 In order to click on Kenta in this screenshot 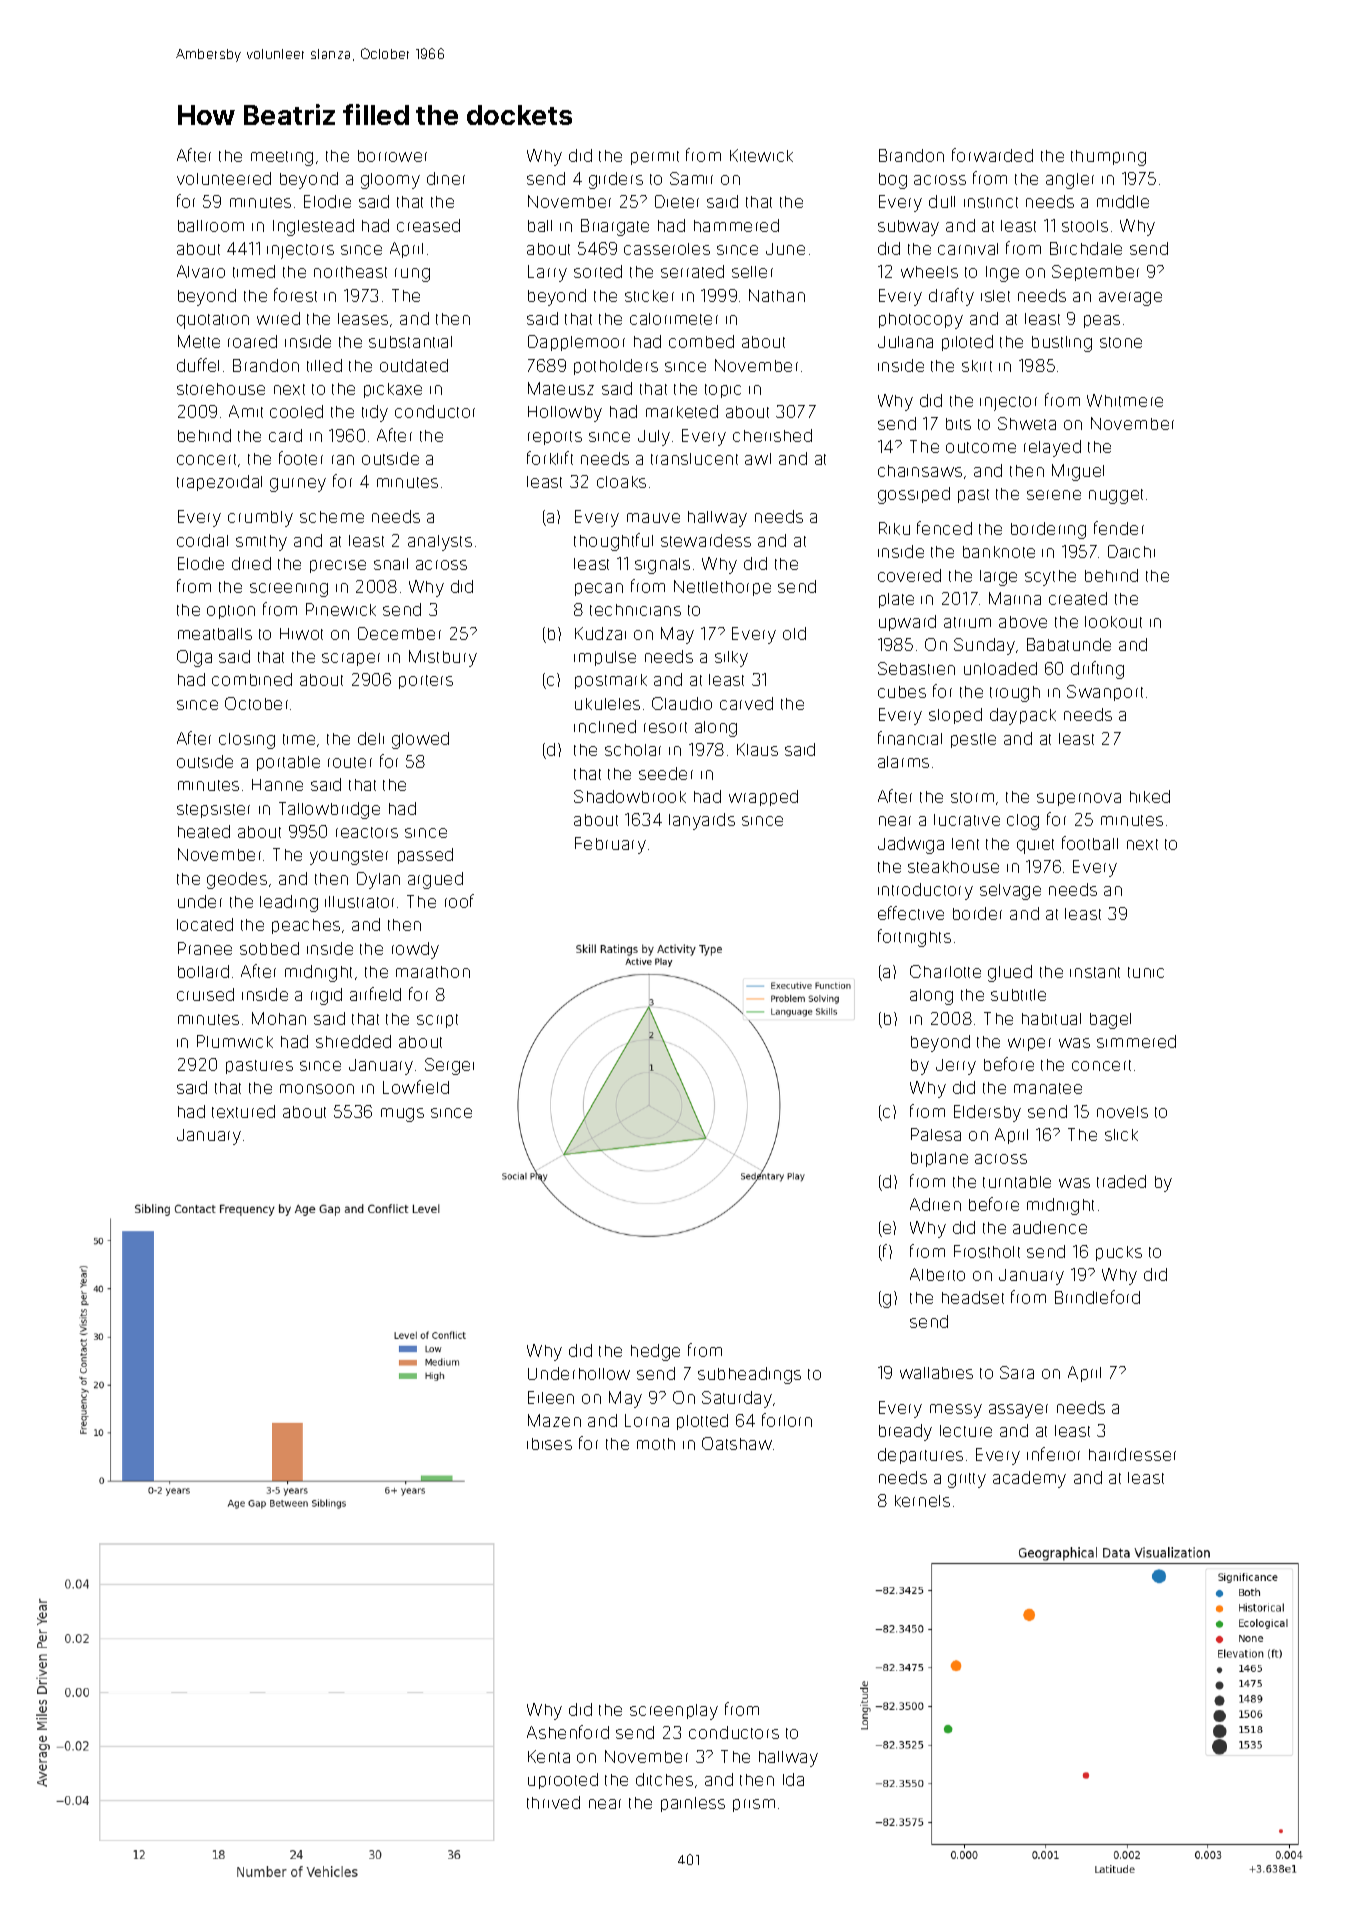, I will do `click(549, 1756)`.
